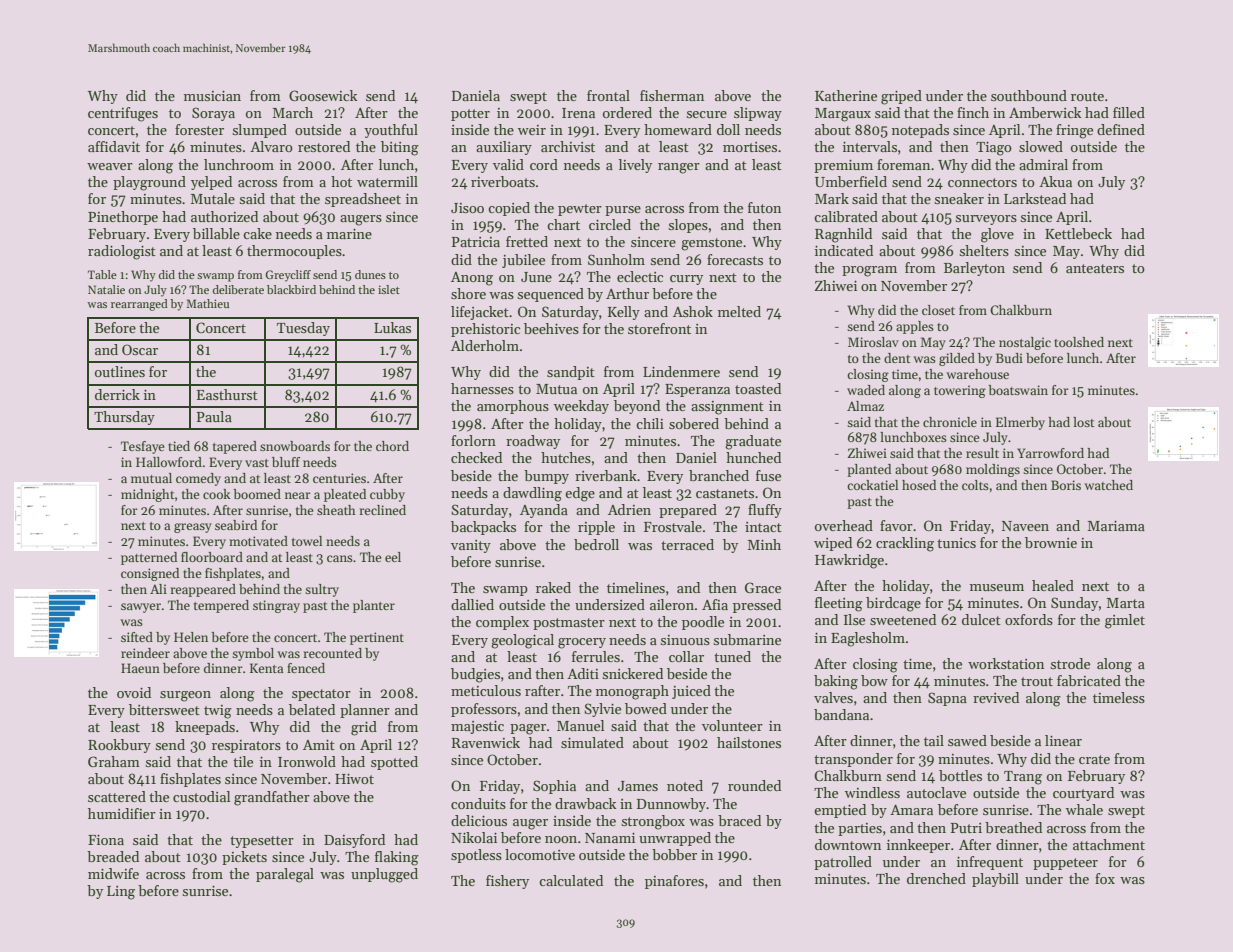  I want to click on pinafores, so click(674, 882).
